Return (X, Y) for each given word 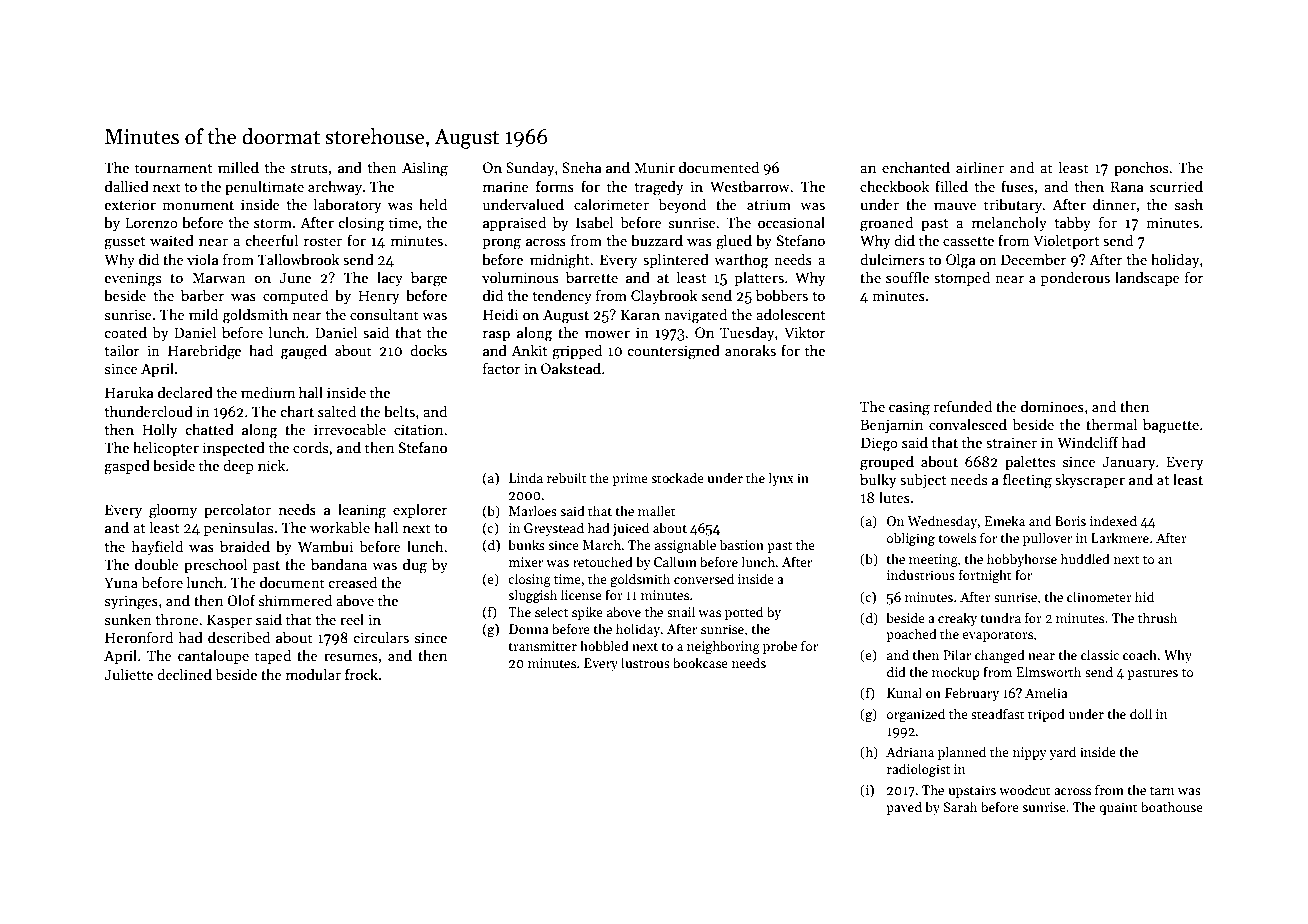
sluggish (532, 596)
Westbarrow (750, 186)
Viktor (804, 332)
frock (361, 674)
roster (323, 241)
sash (1189, 204)
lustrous (645, 662)
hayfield (157, 547)
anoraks (750, 350)
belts (399, 411)
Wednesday (942, 522)
